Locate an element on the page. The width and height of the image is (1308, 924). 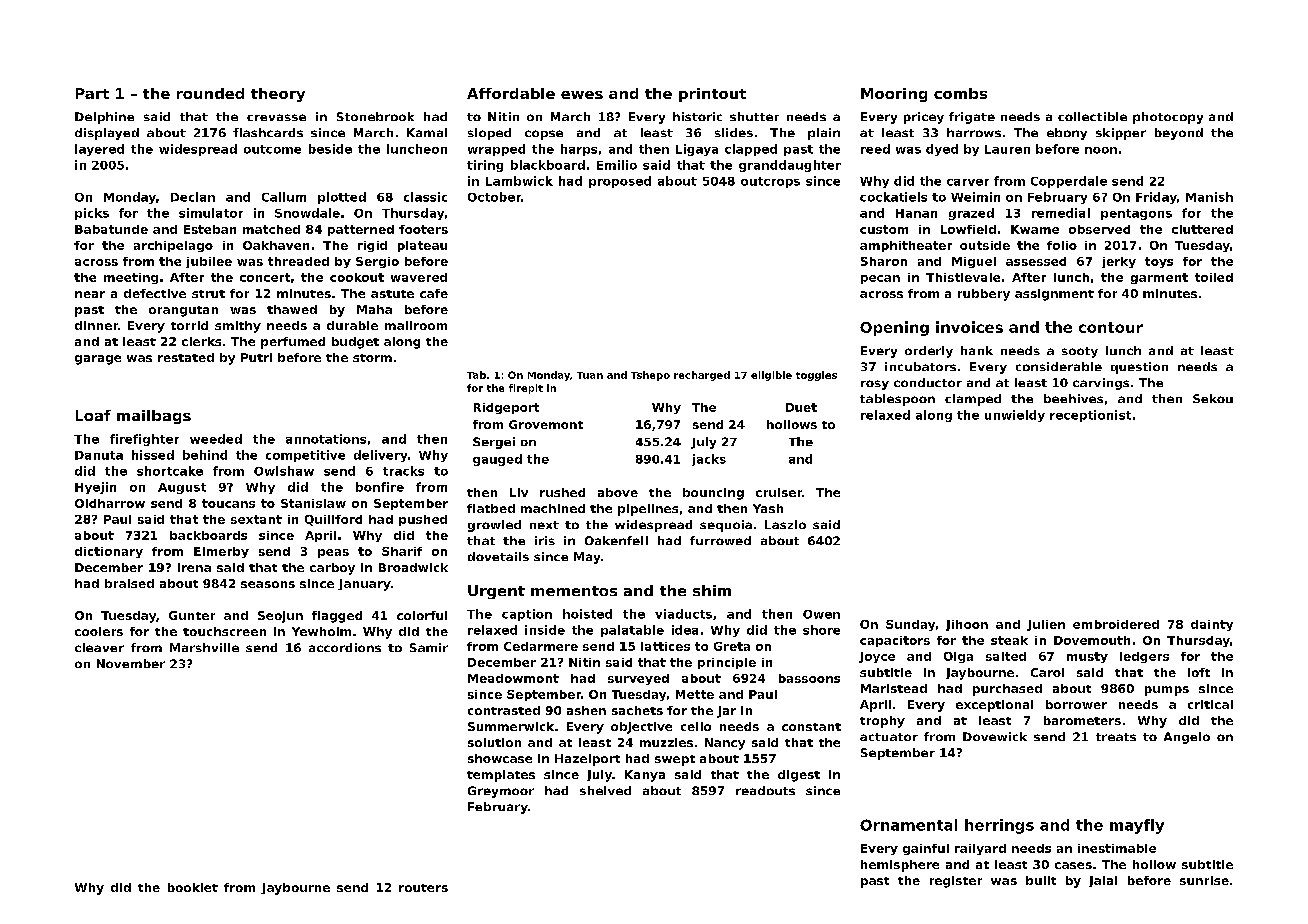
Irena is located at coordinates (194, 567).
